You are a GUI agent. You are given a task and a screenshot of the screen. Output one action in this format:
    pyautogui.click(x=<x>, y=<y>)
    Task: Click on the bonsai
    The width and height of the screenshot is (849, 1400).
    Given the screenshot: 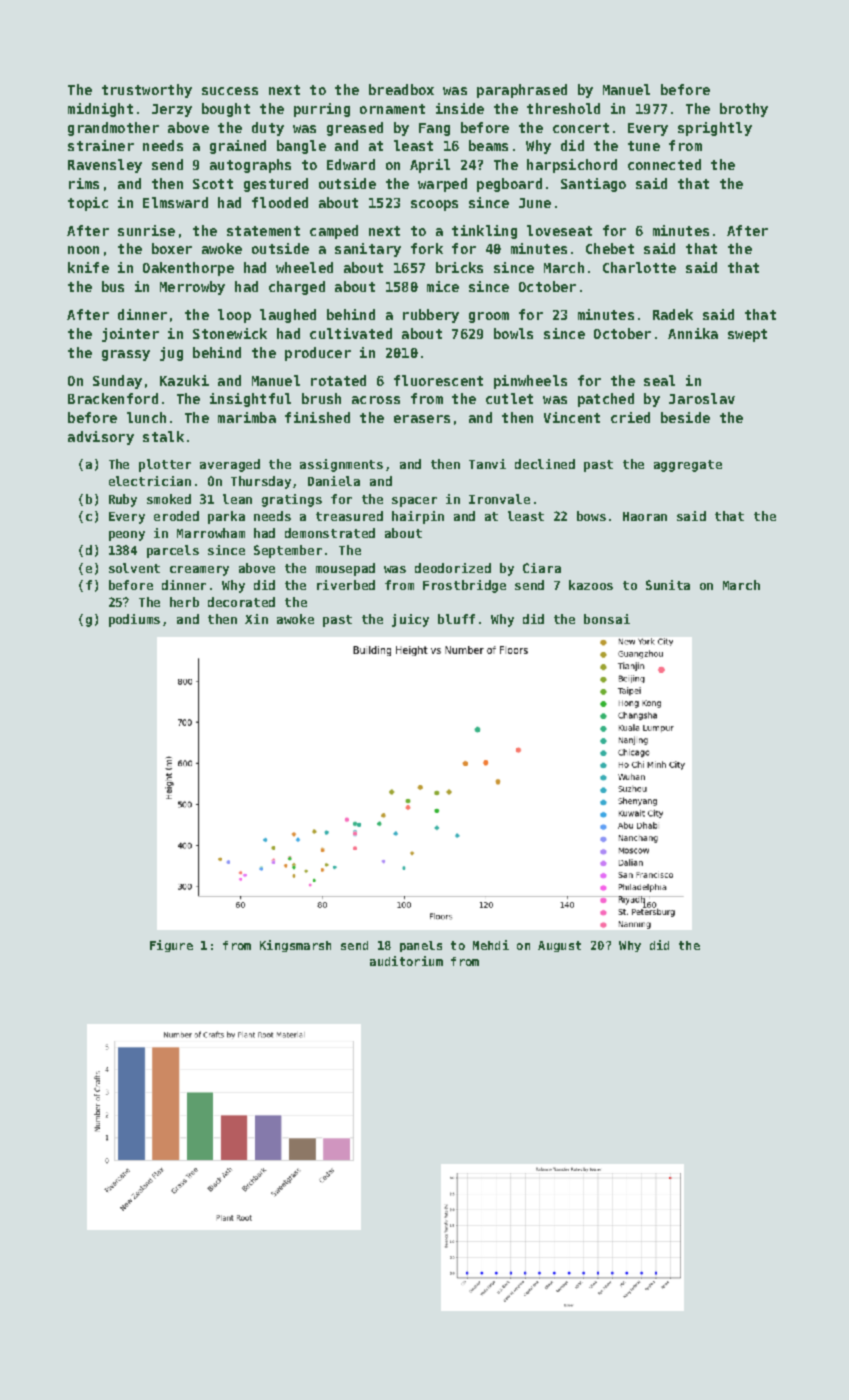 What is the action you would take?
    pyautogui.click(x=607, y=619)
